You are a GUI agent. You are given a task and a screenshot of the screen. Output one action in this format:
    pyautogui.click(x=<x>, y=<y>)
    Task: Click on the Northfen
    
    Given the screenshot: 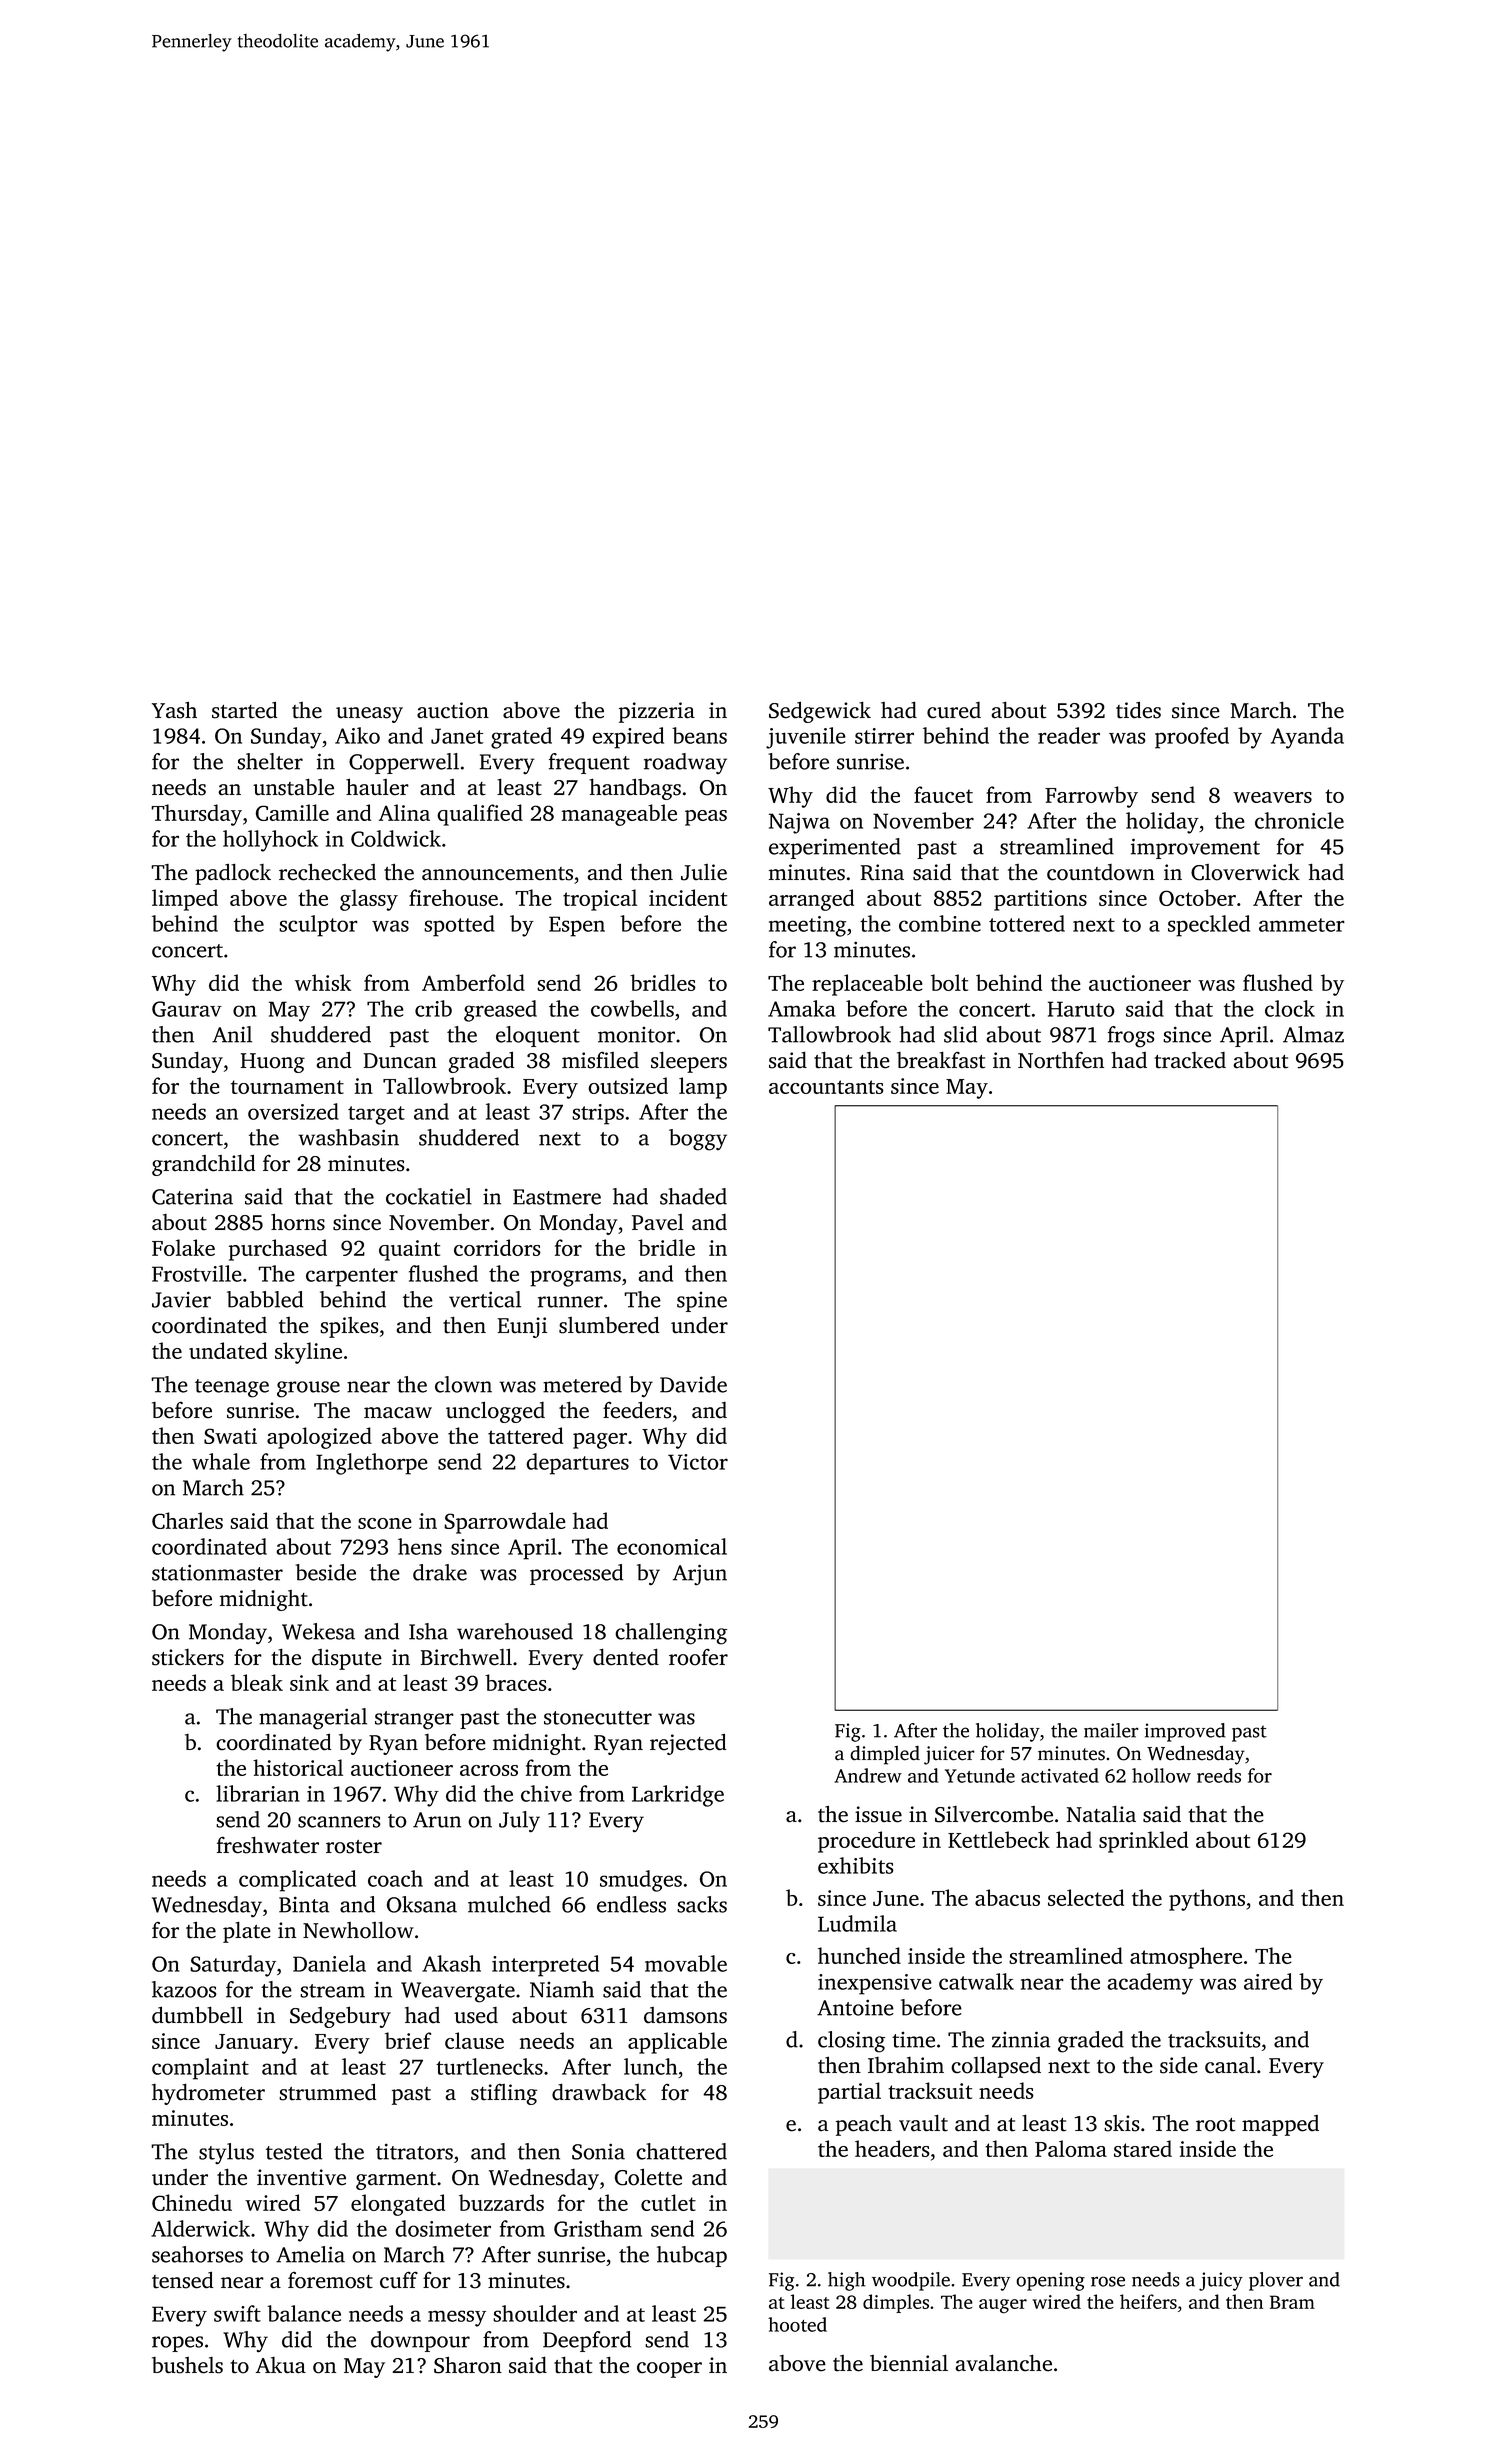 What is the action you would take?
    pyautogui.click(x=1061, y=1060)
